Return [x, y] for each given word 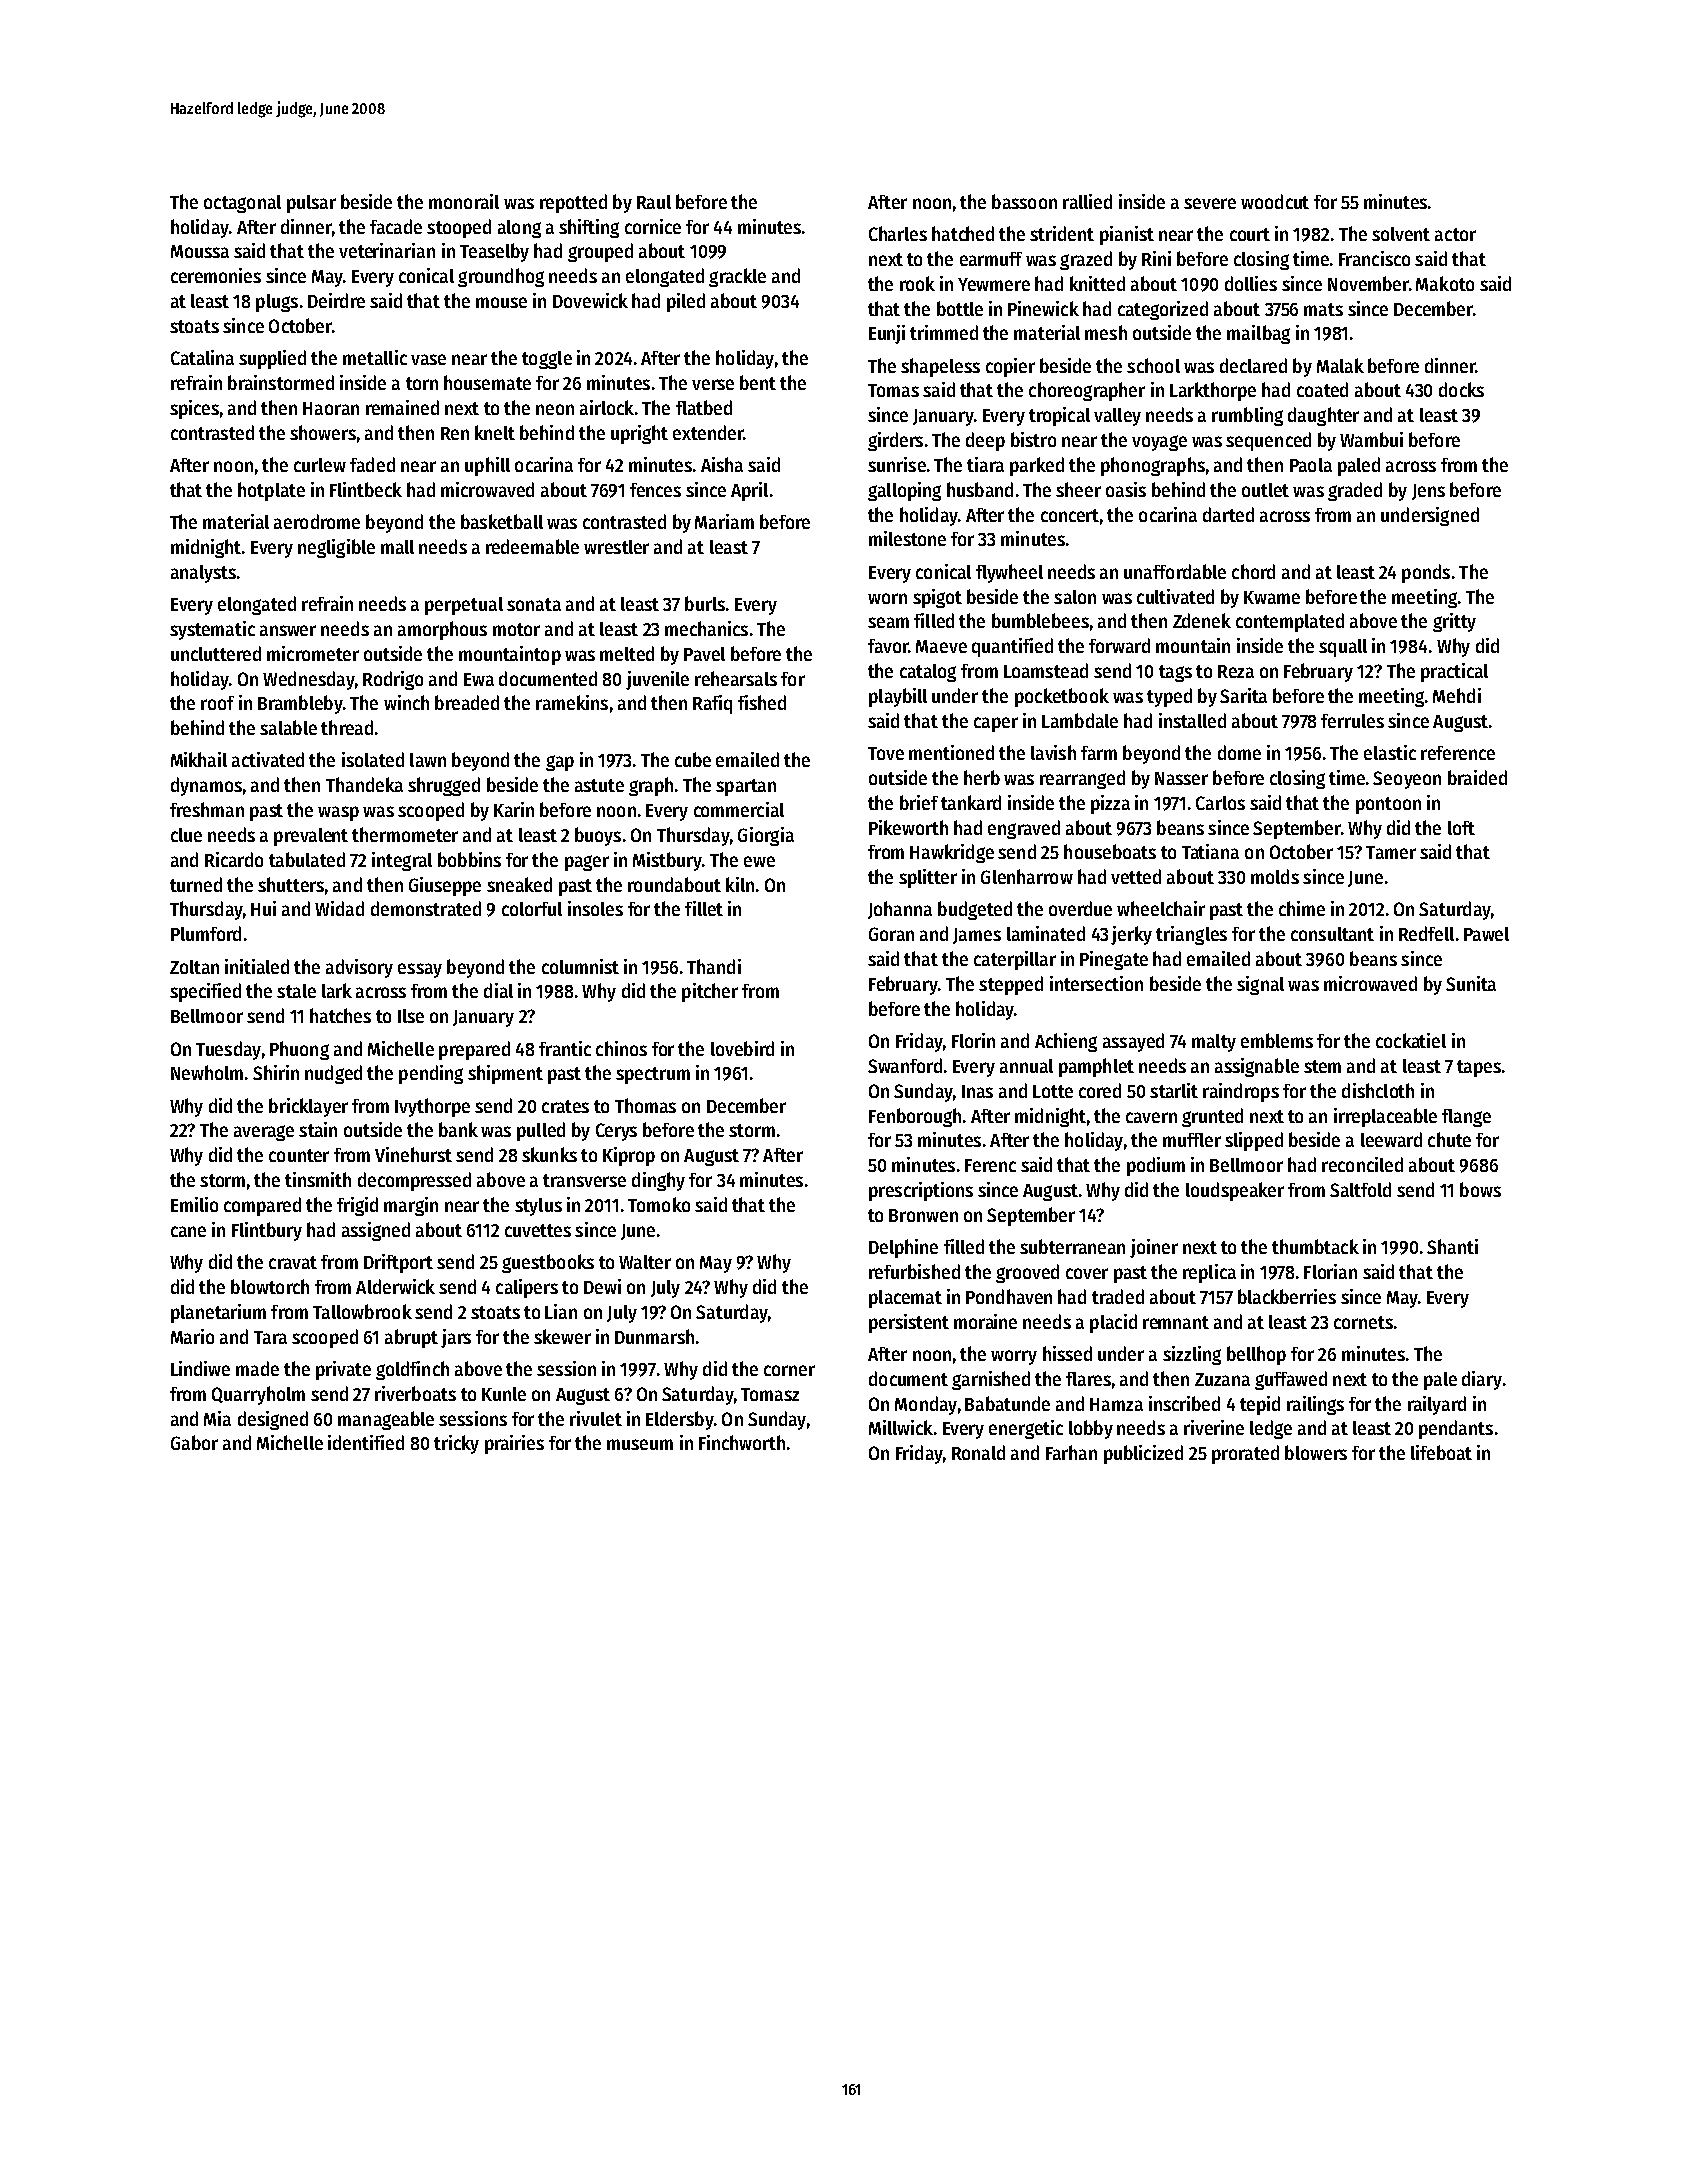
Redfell [1426, 933]
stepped [1011, 985]
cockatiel [1411, 1040]
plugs [277, 303]
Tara [270, 1337]
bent [758, 382]
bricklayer [308, 1107]
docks [1461, 389]
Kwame [1272, 597]
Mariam [724, 521]
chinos [621, 1048]
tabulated [307, 859]
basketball [502, 521]
